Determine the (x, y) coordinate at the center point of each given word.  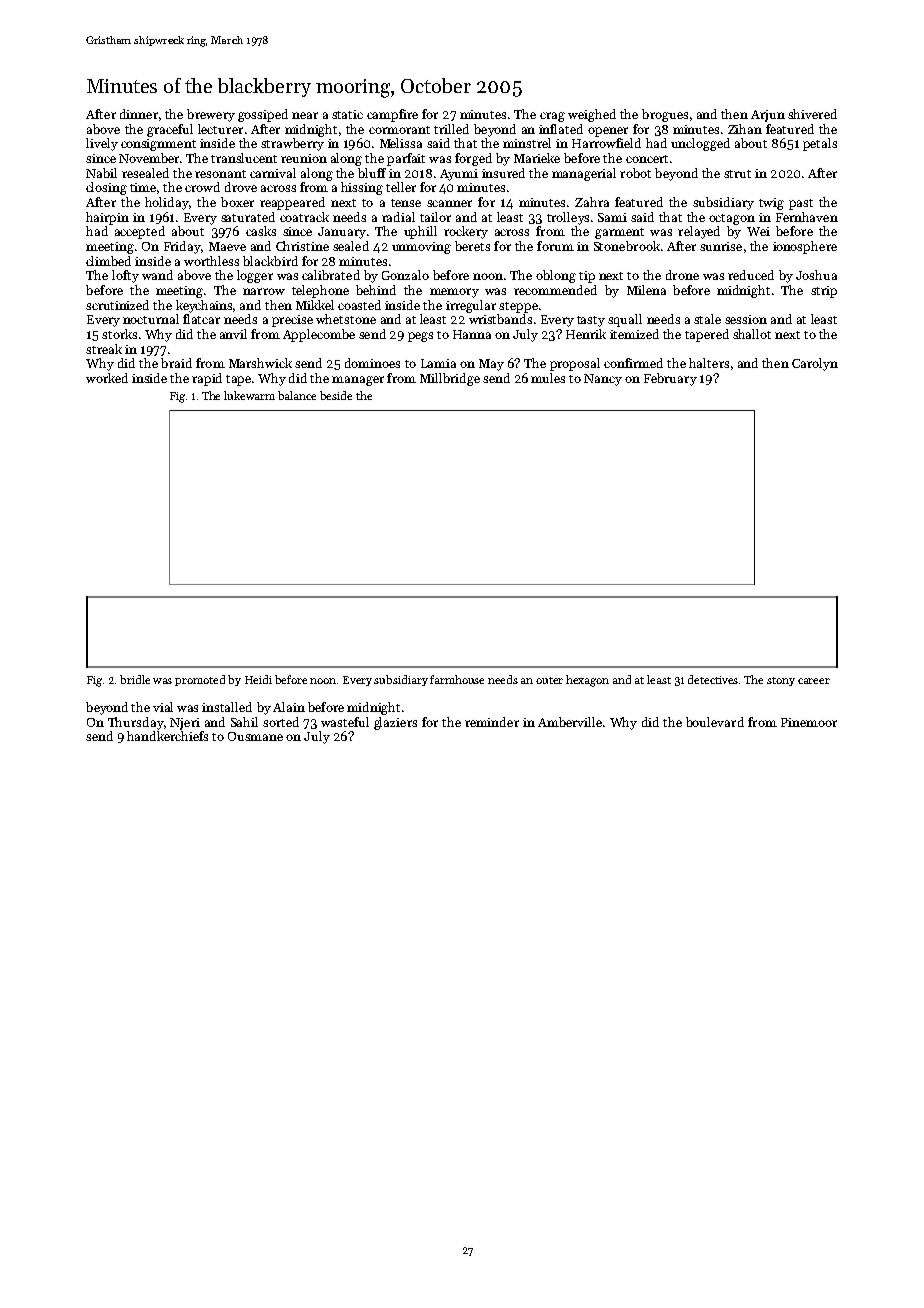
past (801, 204)
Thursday (136, 723)
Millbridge (450, 379)
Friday (182, 247)
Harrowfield (606, 143)
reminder (492, 722)
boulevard (715, 722)
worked (107, 378)
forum (555, 246)
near (305, 115)
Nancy (603, 380)
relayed (699, 232)
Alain (289, 707)
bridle (135, 679)
